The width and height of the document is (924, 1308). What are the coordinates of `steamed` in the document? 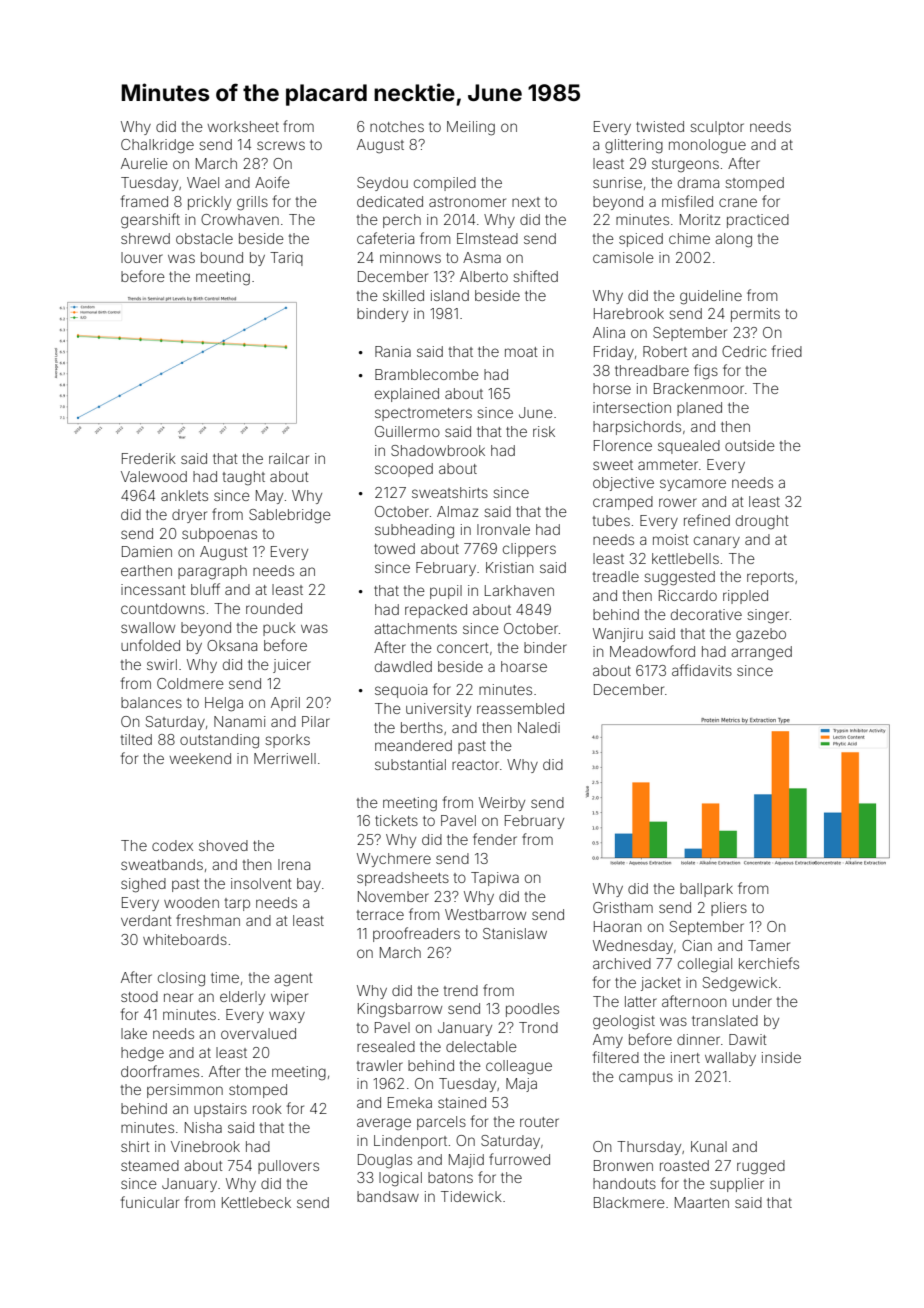 It's located at (150, 1165).
